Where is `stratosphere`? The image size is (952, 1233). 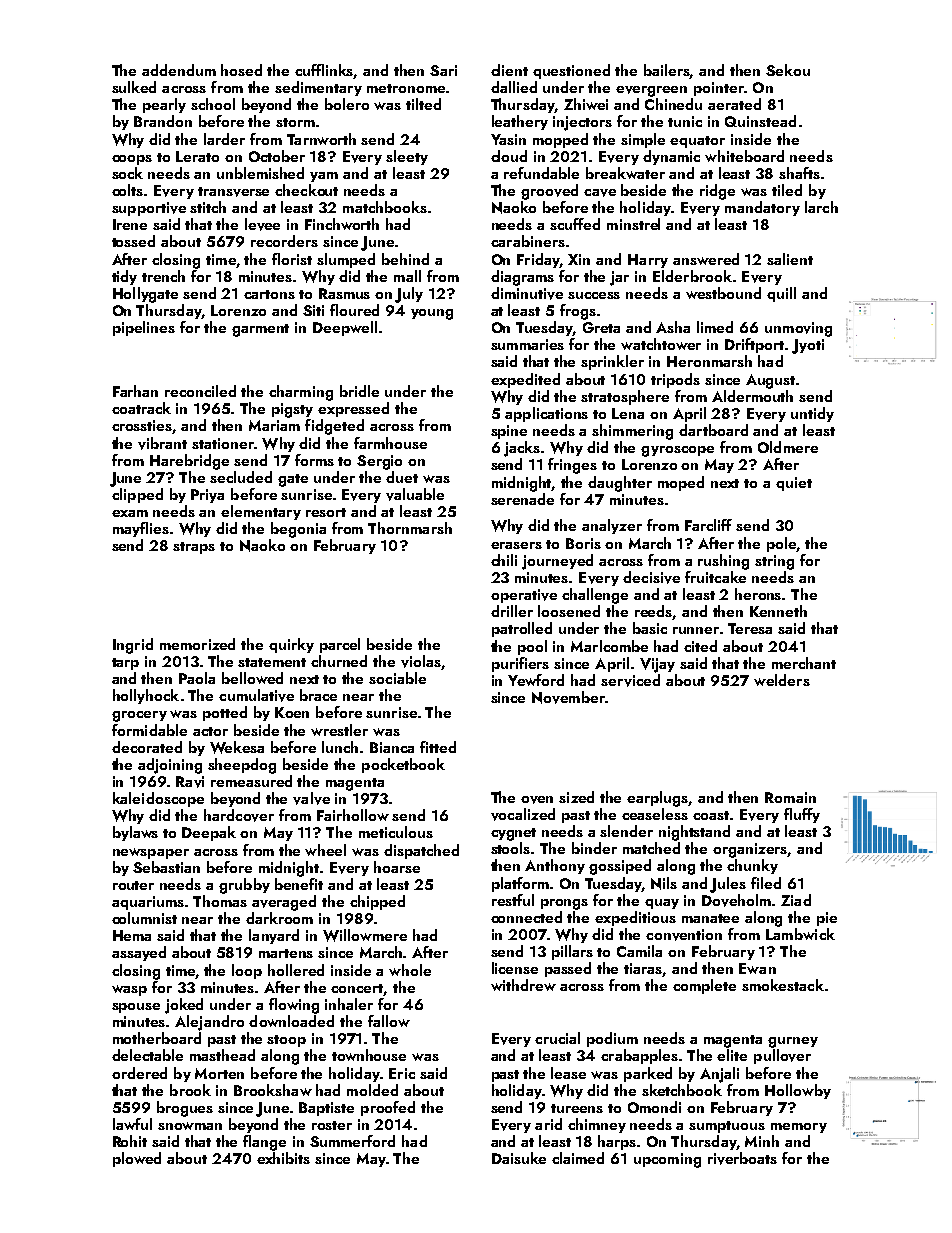
stratosphere is located at coordinates (625, 397).
